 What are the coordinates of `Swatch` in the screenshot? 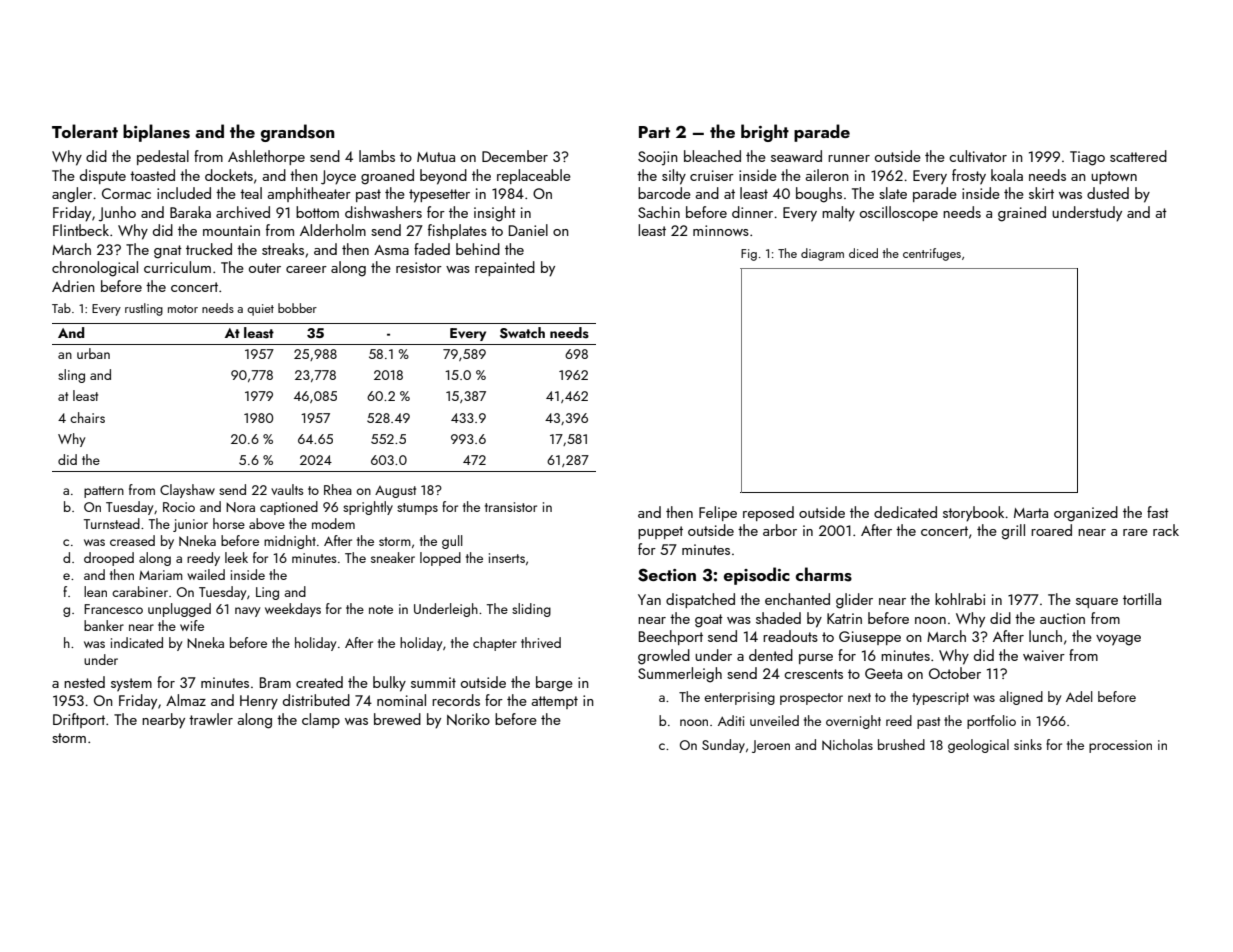 It's located at (522, 333).
